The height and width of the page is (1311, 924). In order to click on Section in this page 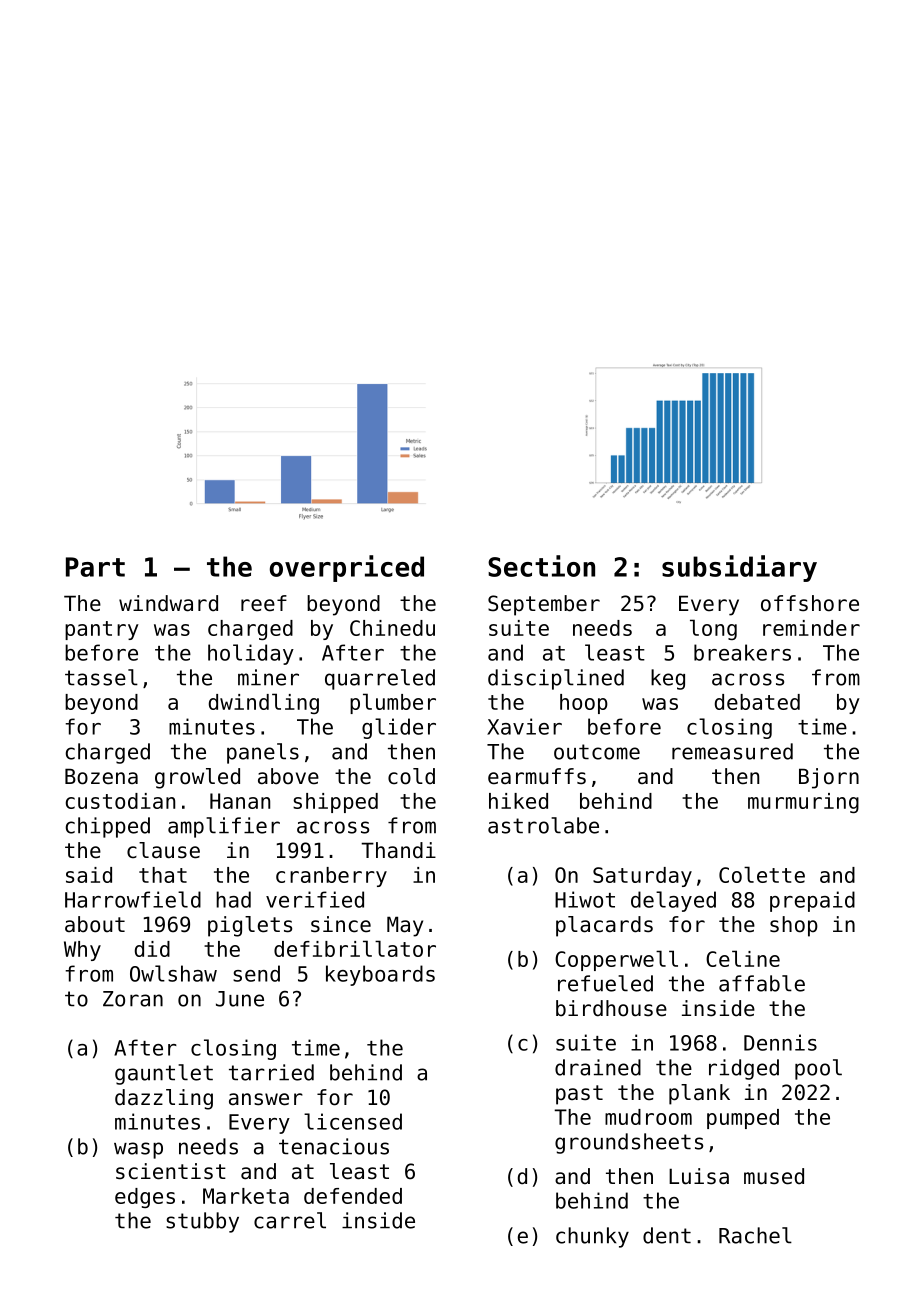, I will do `click(541, 566)`.
